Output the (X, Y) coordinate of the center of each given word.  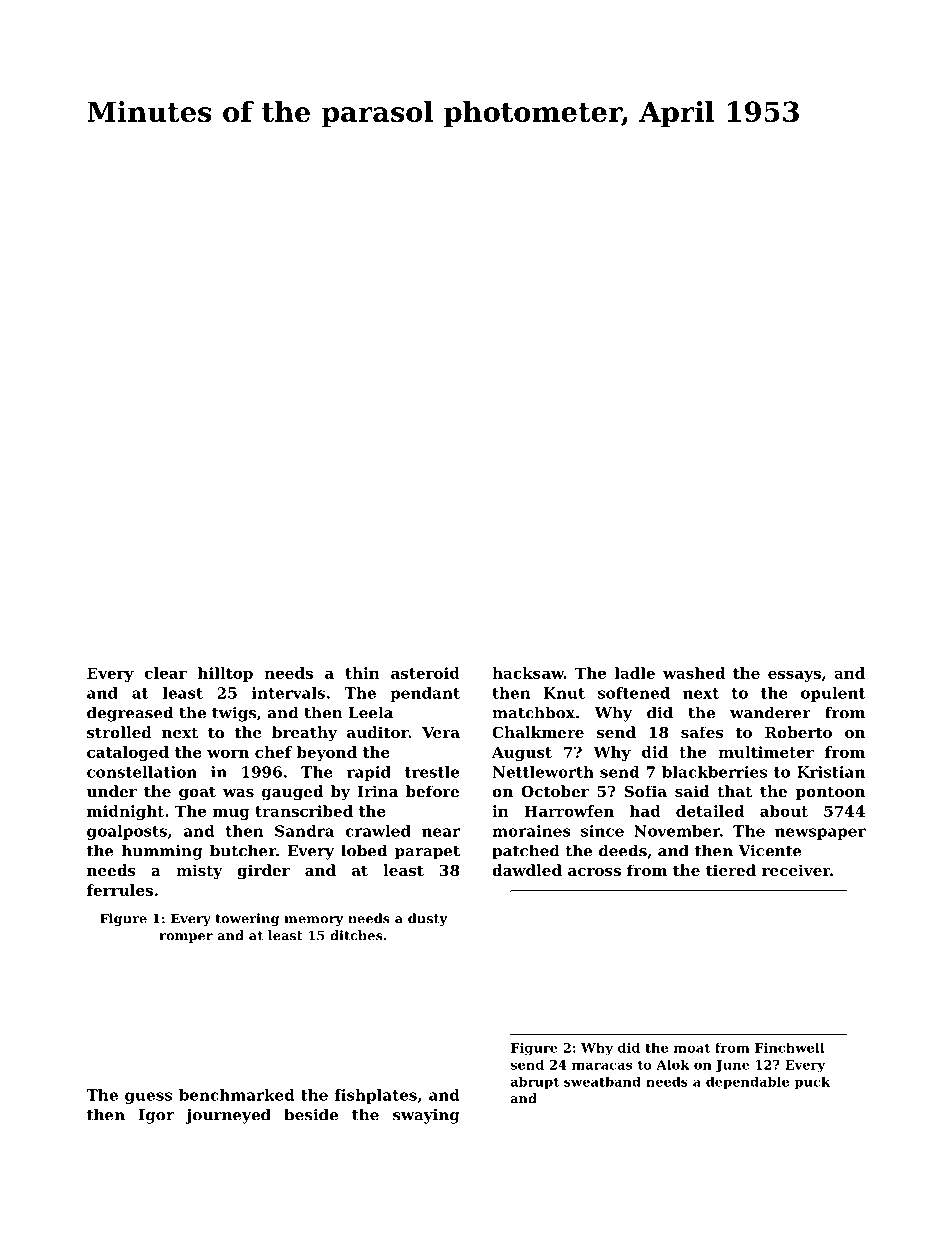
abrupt (535, 1082)
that (734, 791)
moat (692, 1048)
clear (166, 673)
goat (197, 793)
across (594, 872)
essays (794, 676)
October (555, 791)
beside (311, 1114)
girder (263, 872)
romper (186, 938)
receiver (796, 870)
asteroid (425, 673)
